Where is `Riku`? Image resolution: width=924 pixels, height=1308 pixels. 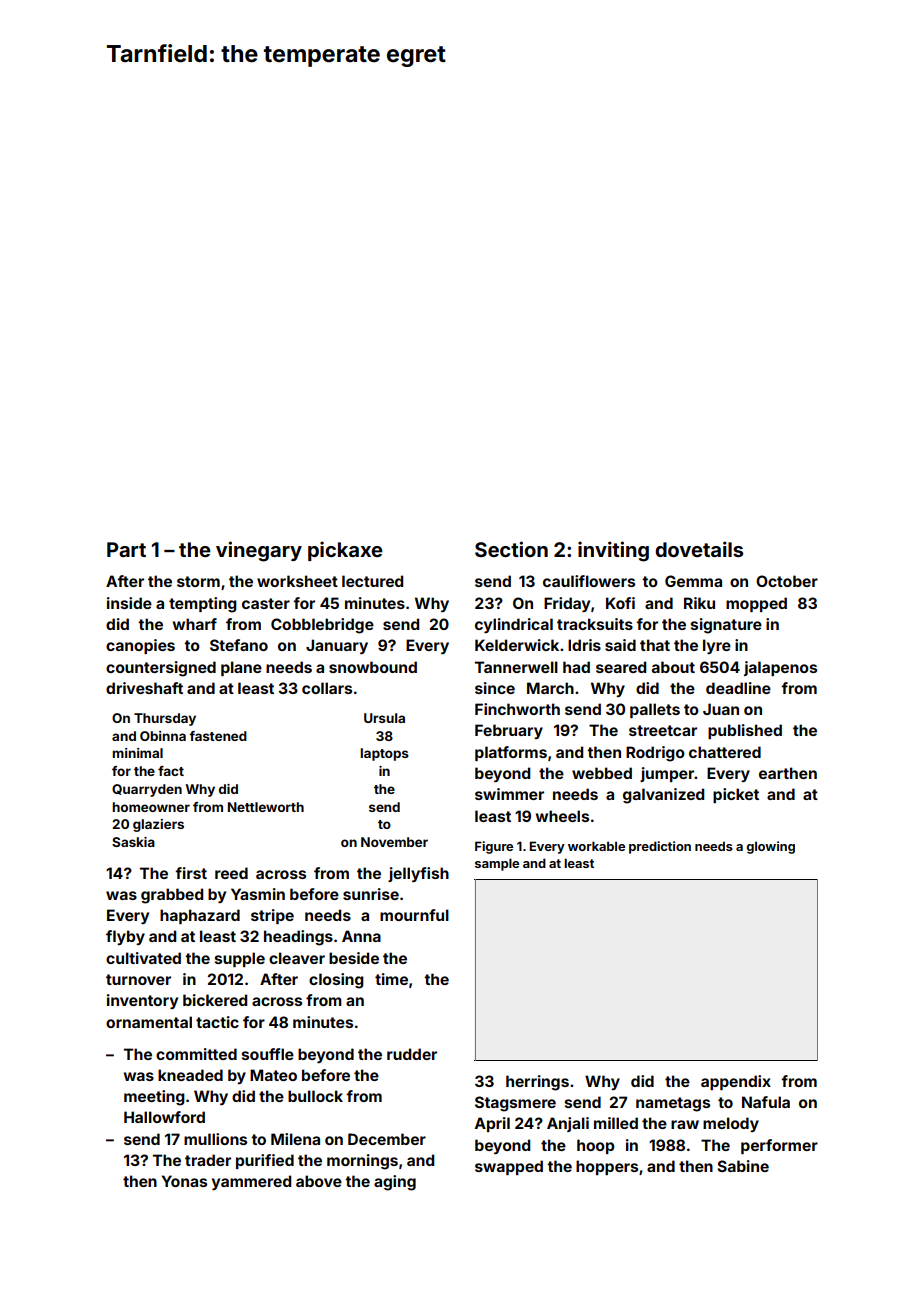
Riku is located at coordinates (699, 603).
